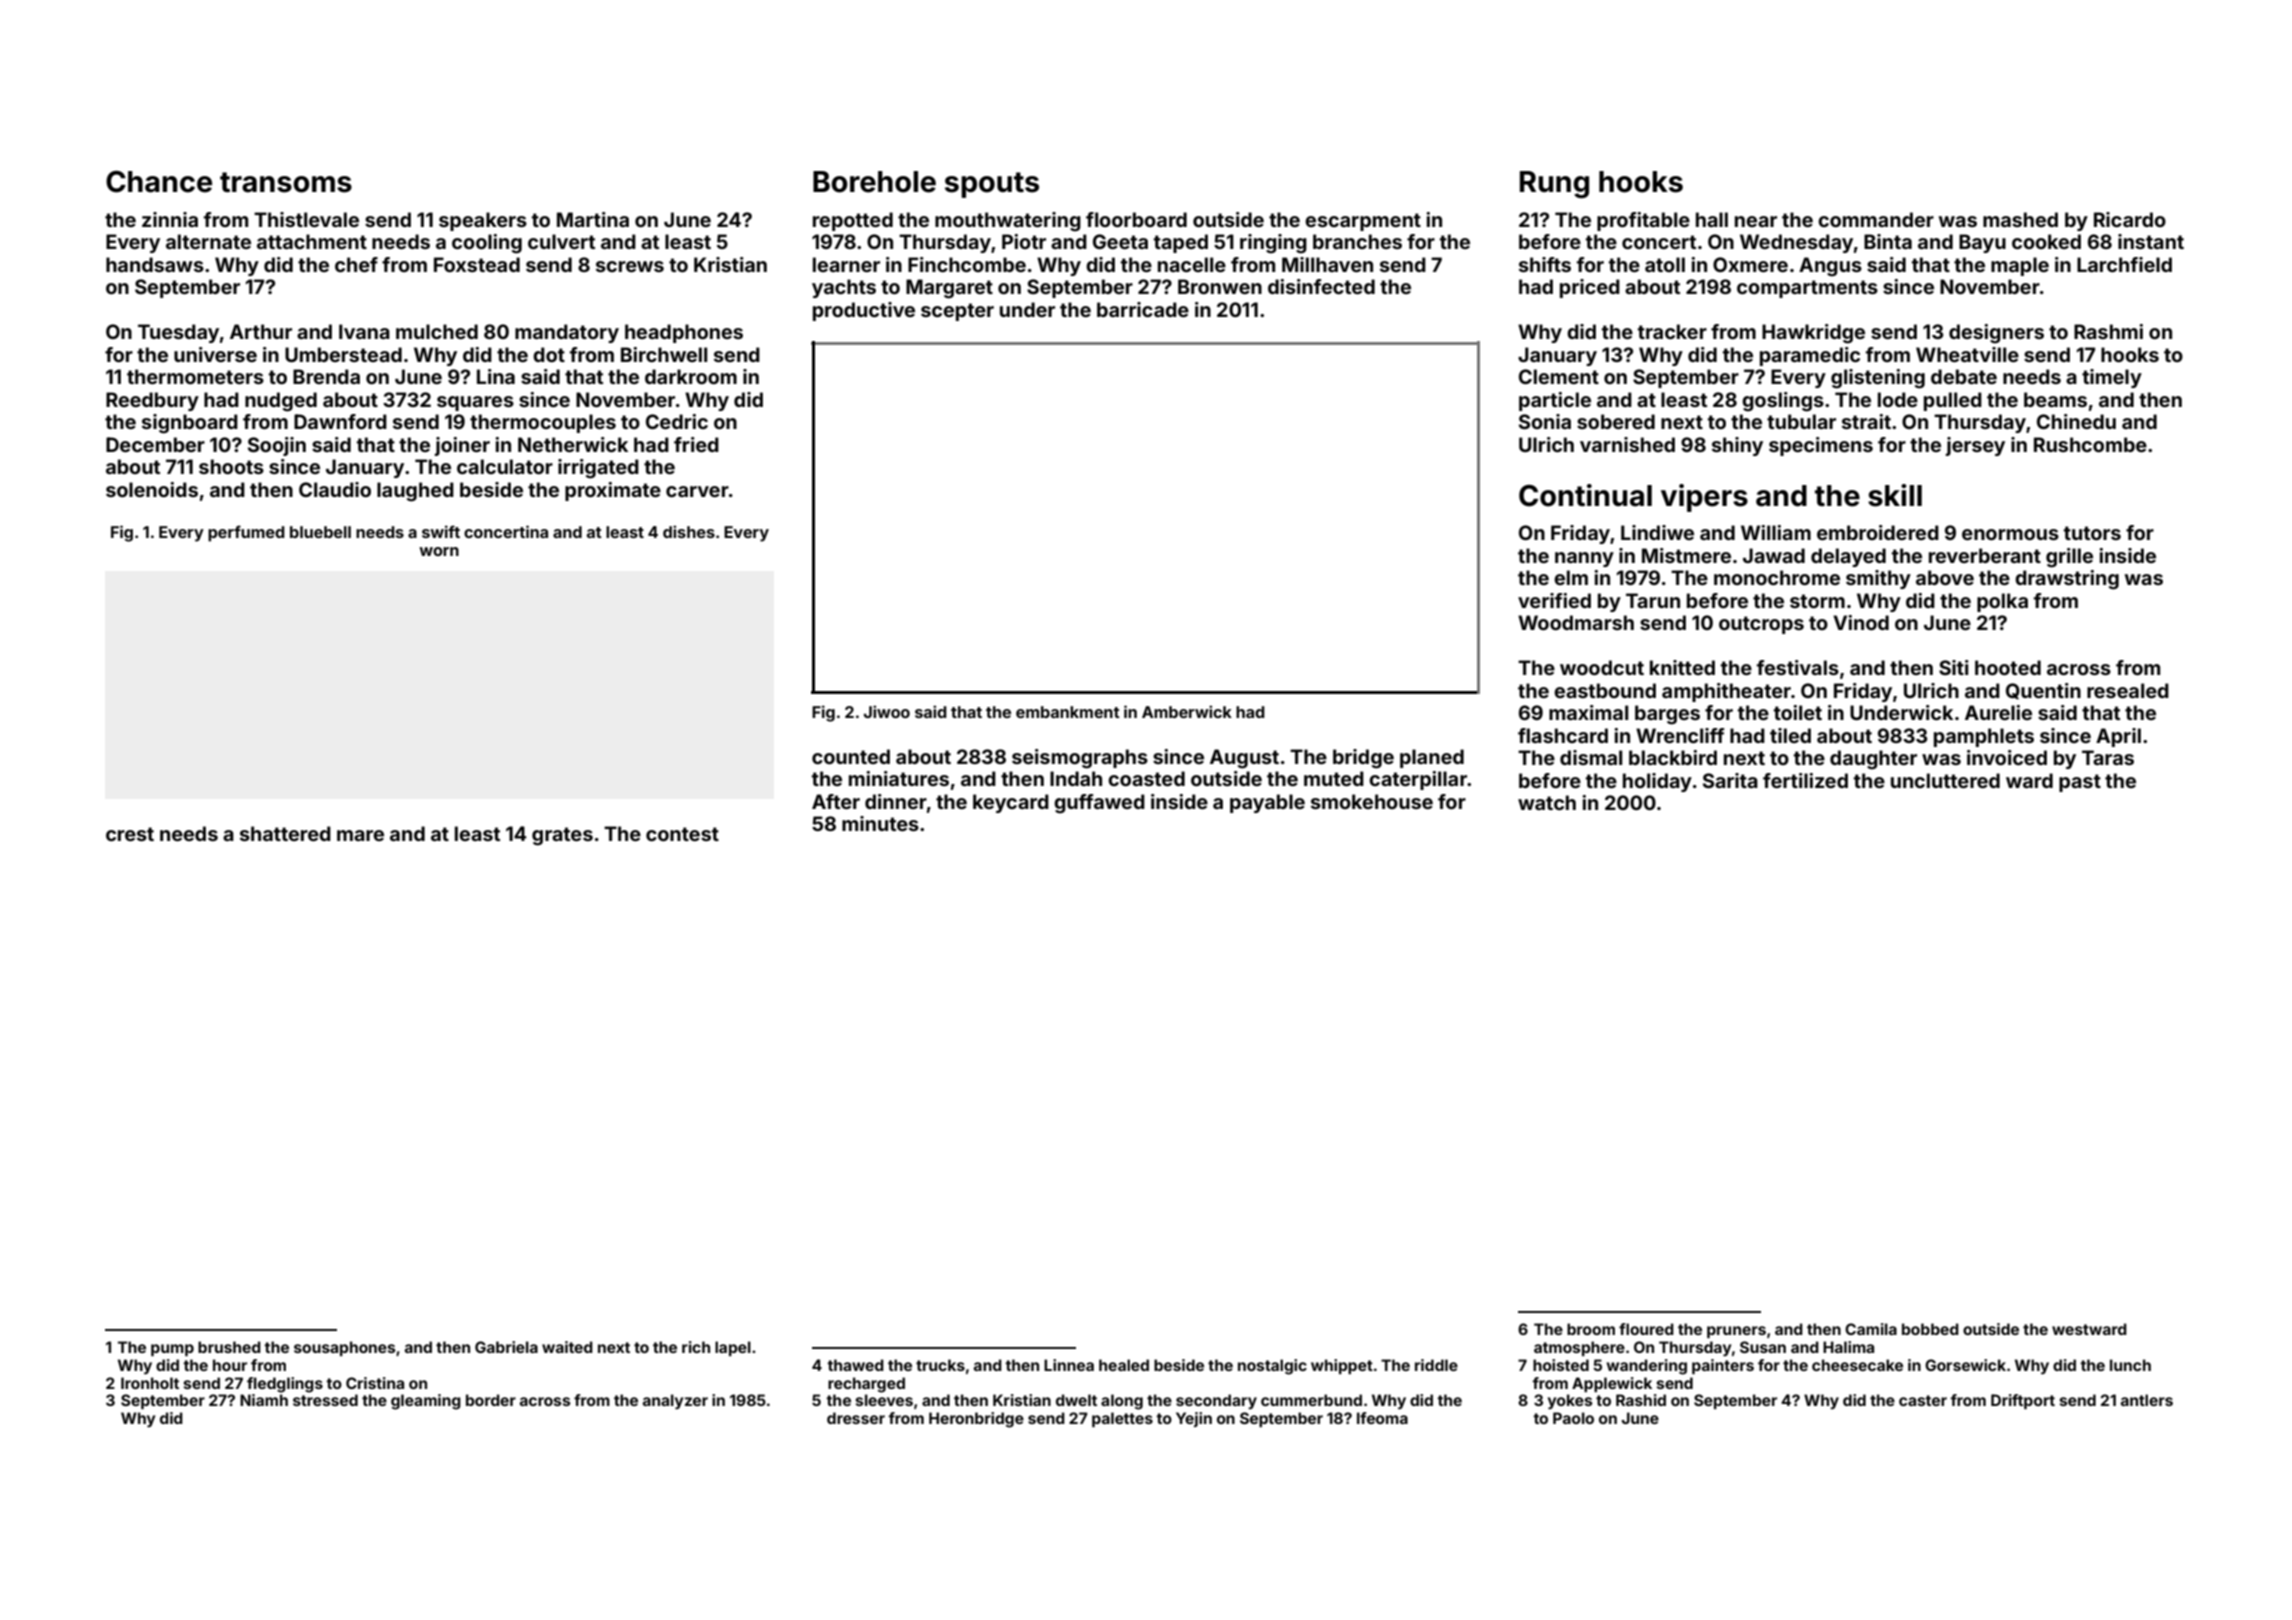 This screenshot has width=2292, height=1620. I want to click on Jiwoo, so click(887, 711).
